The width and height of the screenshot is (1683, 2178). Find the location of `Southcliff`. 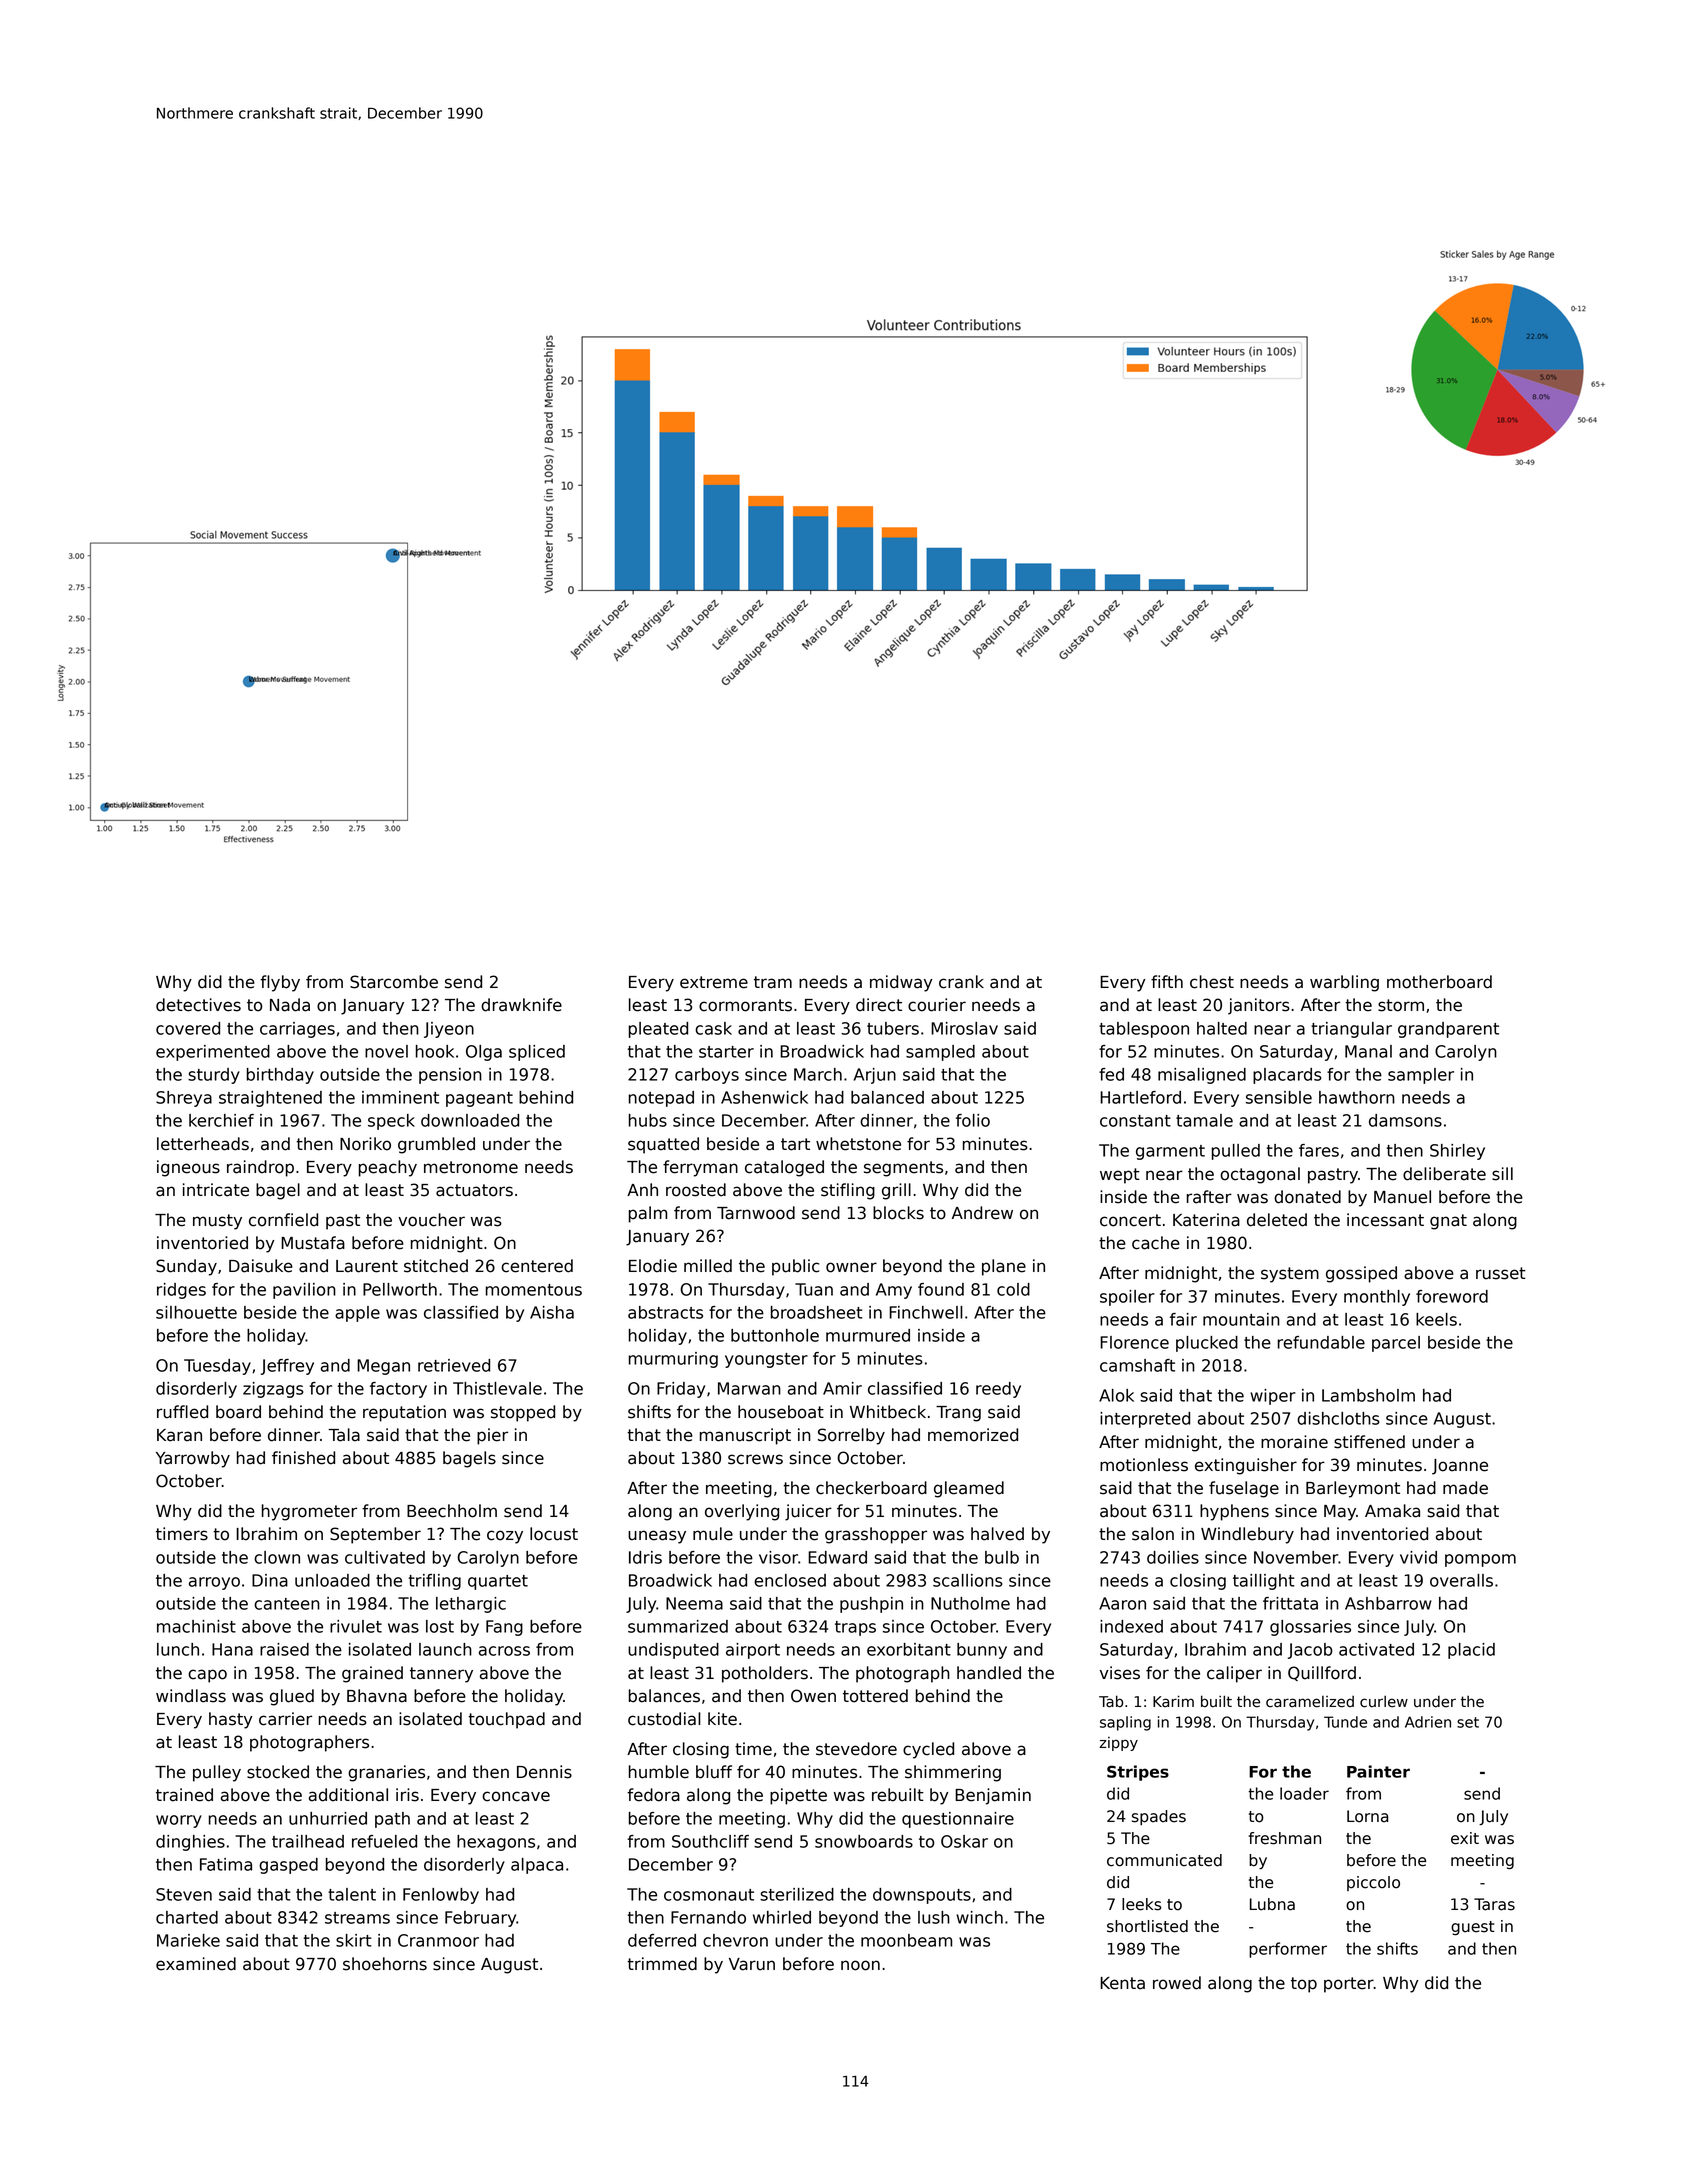

Southcliff is located at coordinates (710, 1841).
